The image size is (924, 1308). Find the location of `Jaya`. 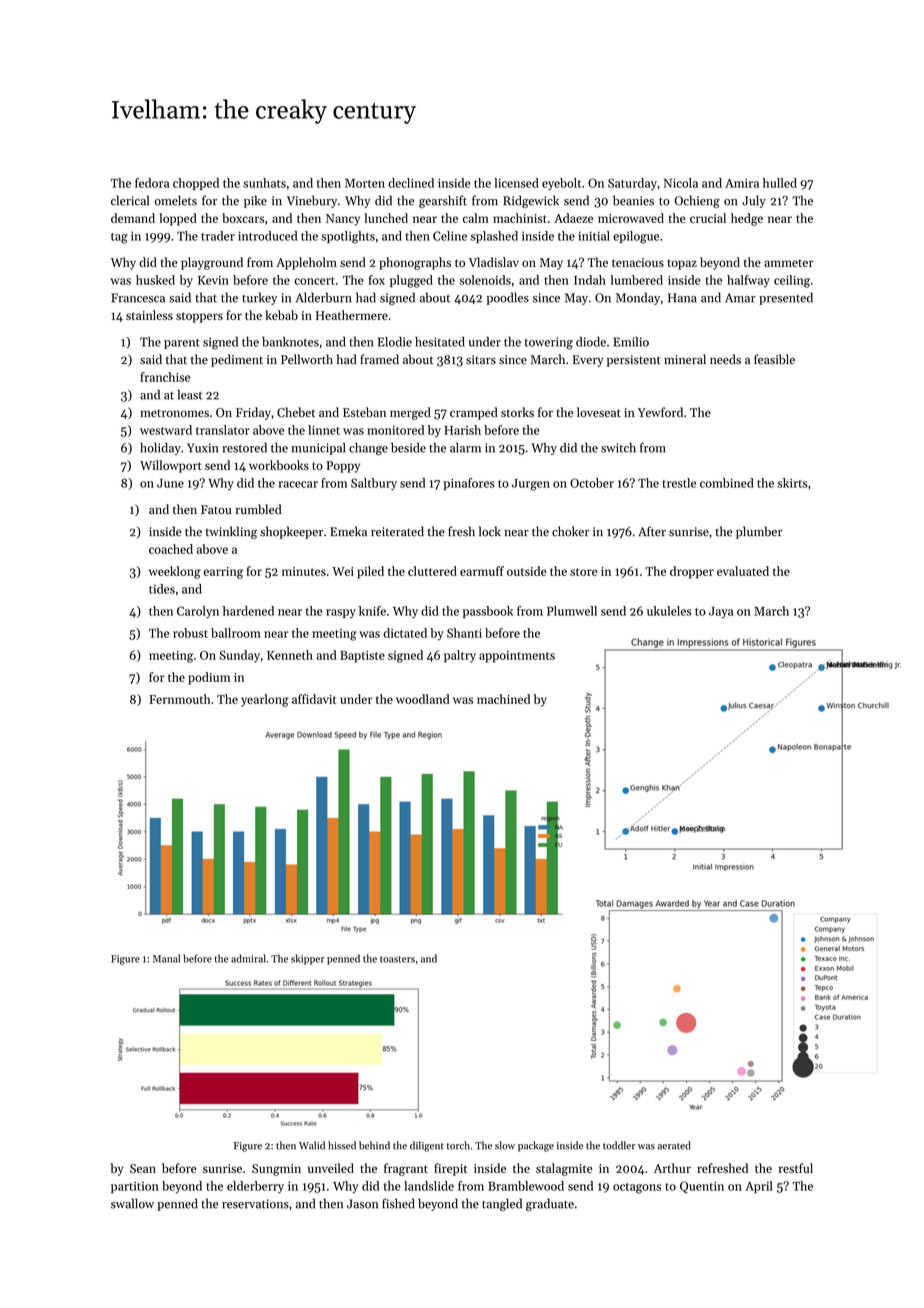

Jaya is located at coordinates (721, 612).
